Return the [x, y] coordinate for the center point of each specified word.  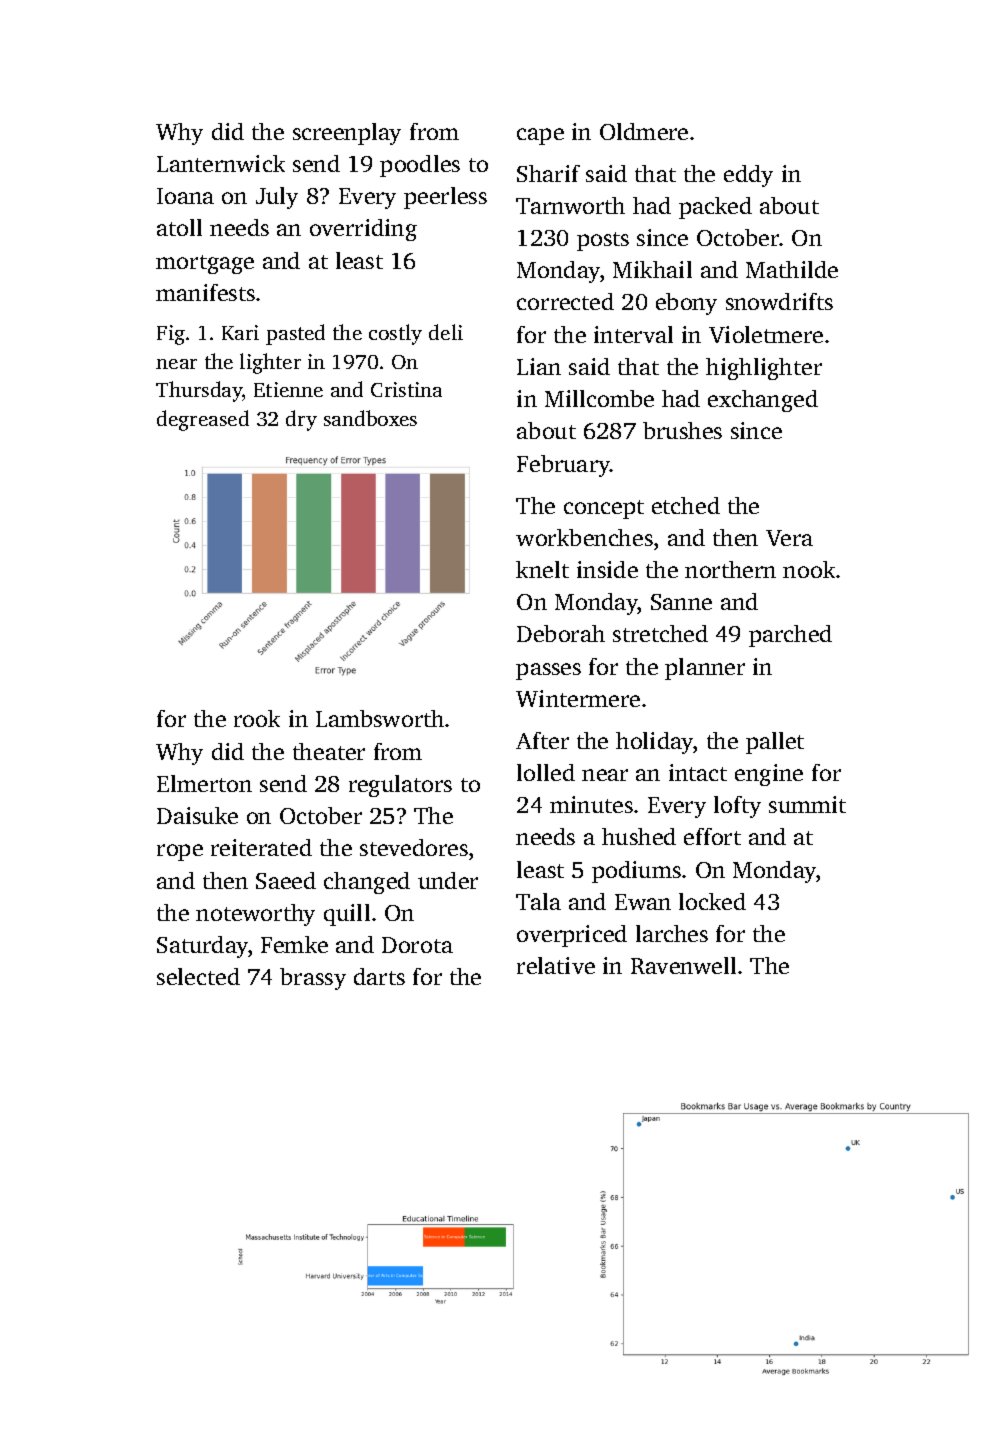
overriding [363, 230]
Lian [539, 366]
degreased [203, 420]
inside [607, 569]
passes [548, 671]
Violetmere [766, 334]
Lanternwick [221, 163]
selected [198, 976]
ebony [686, 304]
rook [257, 718]
